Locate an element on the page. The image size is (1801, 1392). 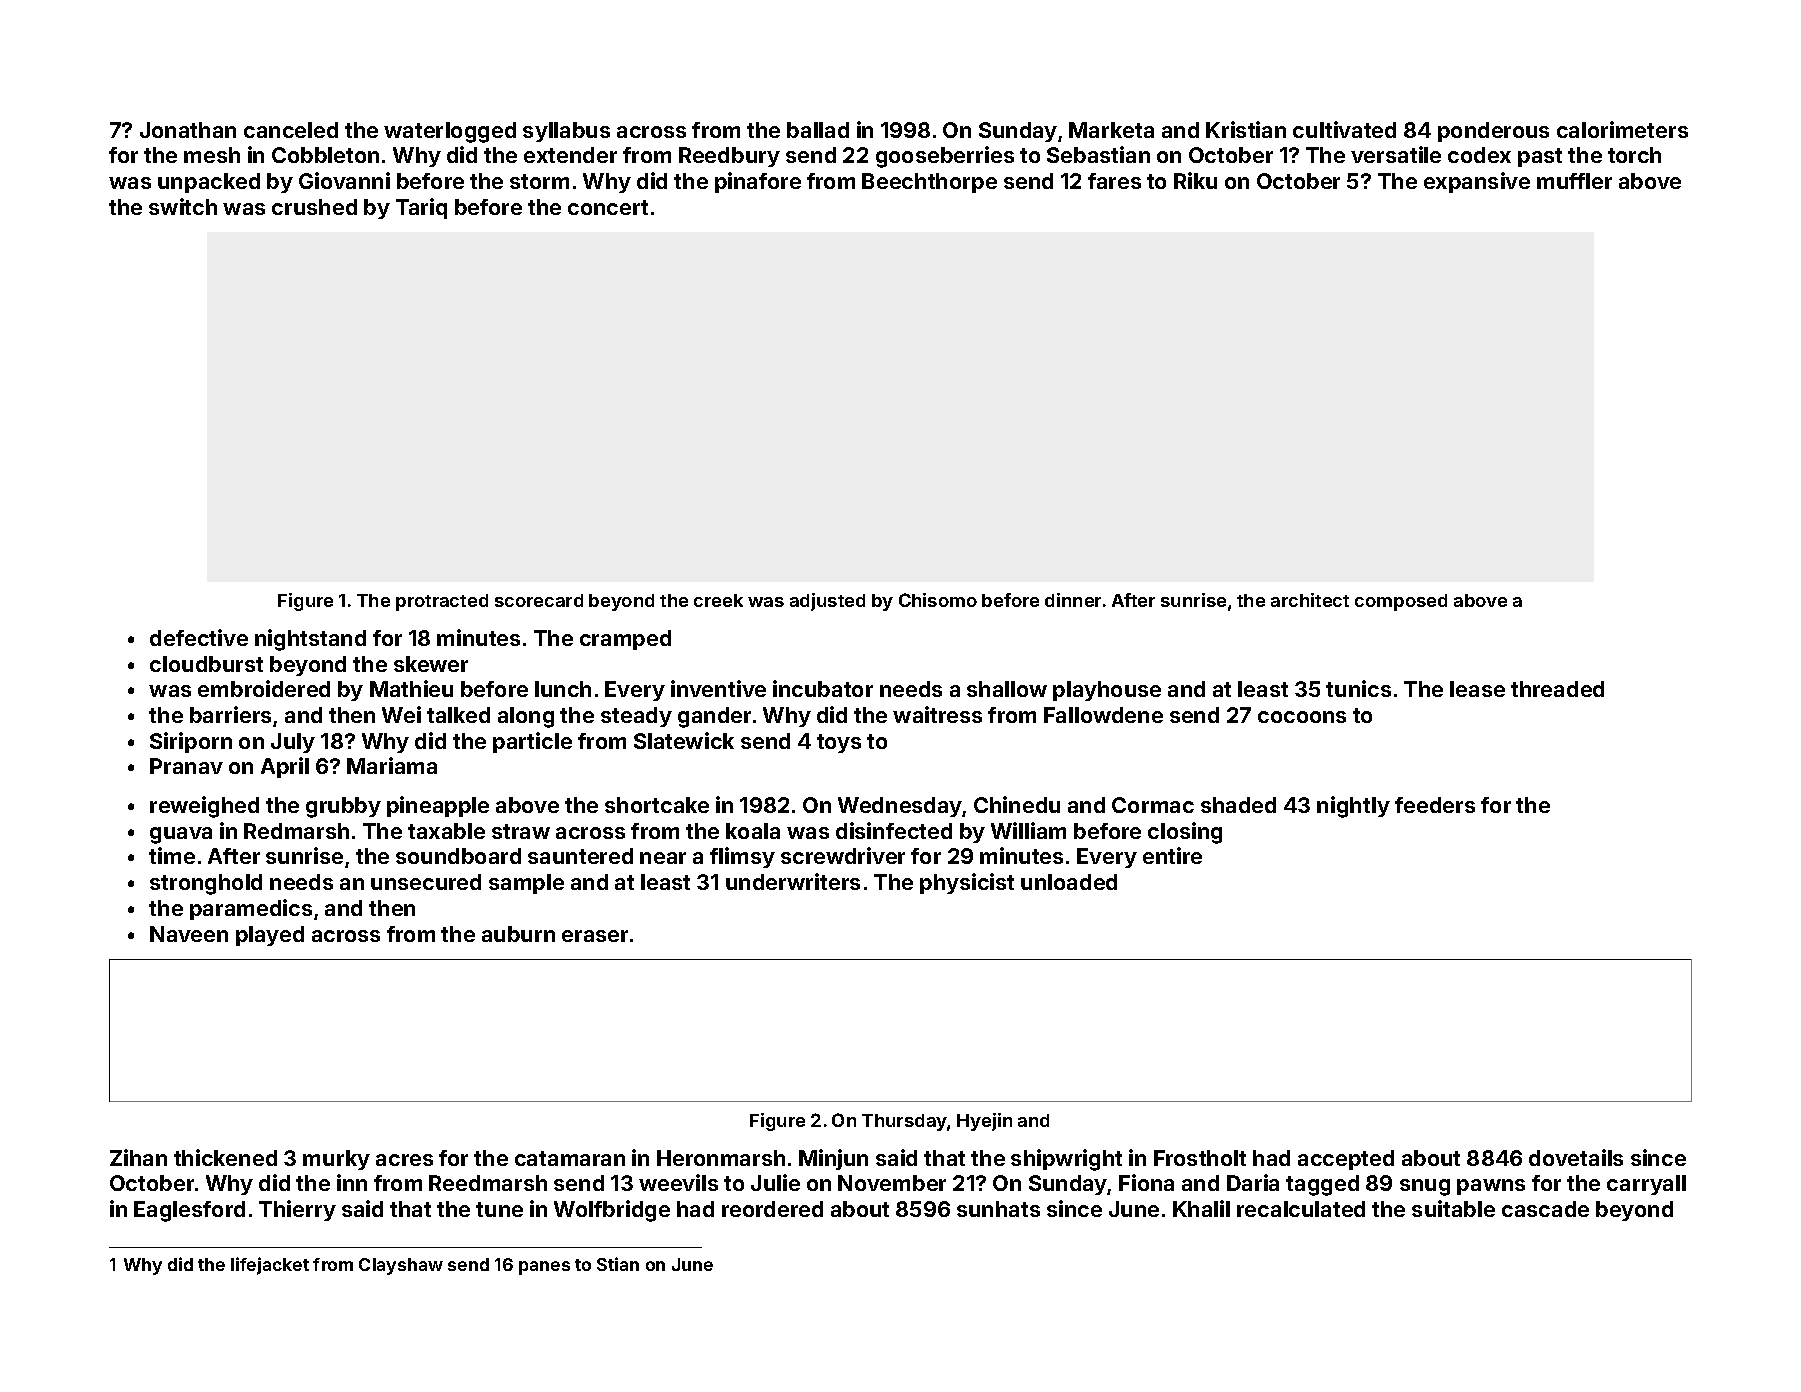
Reedbury is located at coordinates (729, 157).
